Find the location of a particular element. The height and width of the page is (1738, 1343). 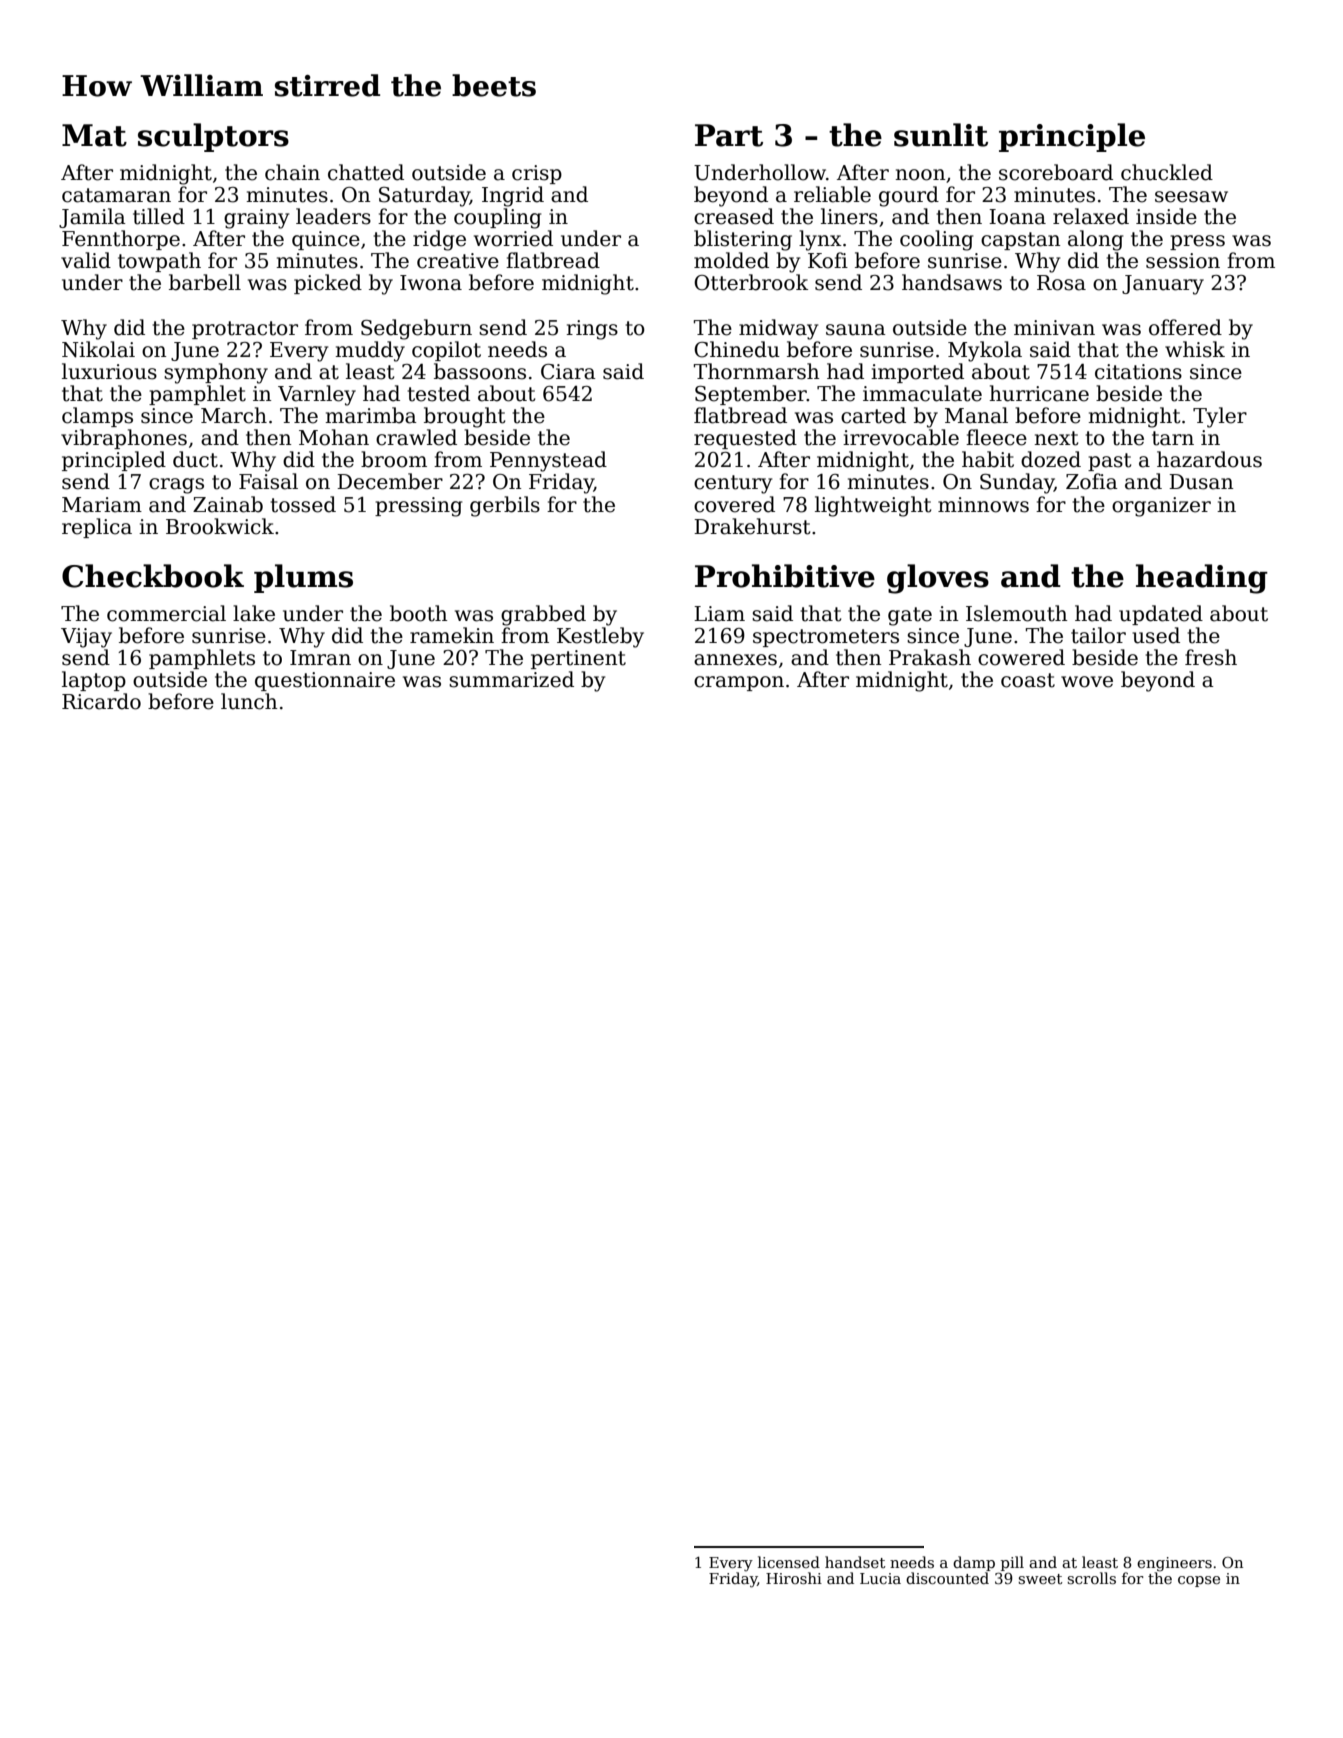

Islemouth is located at coordinates (1017, 613).
